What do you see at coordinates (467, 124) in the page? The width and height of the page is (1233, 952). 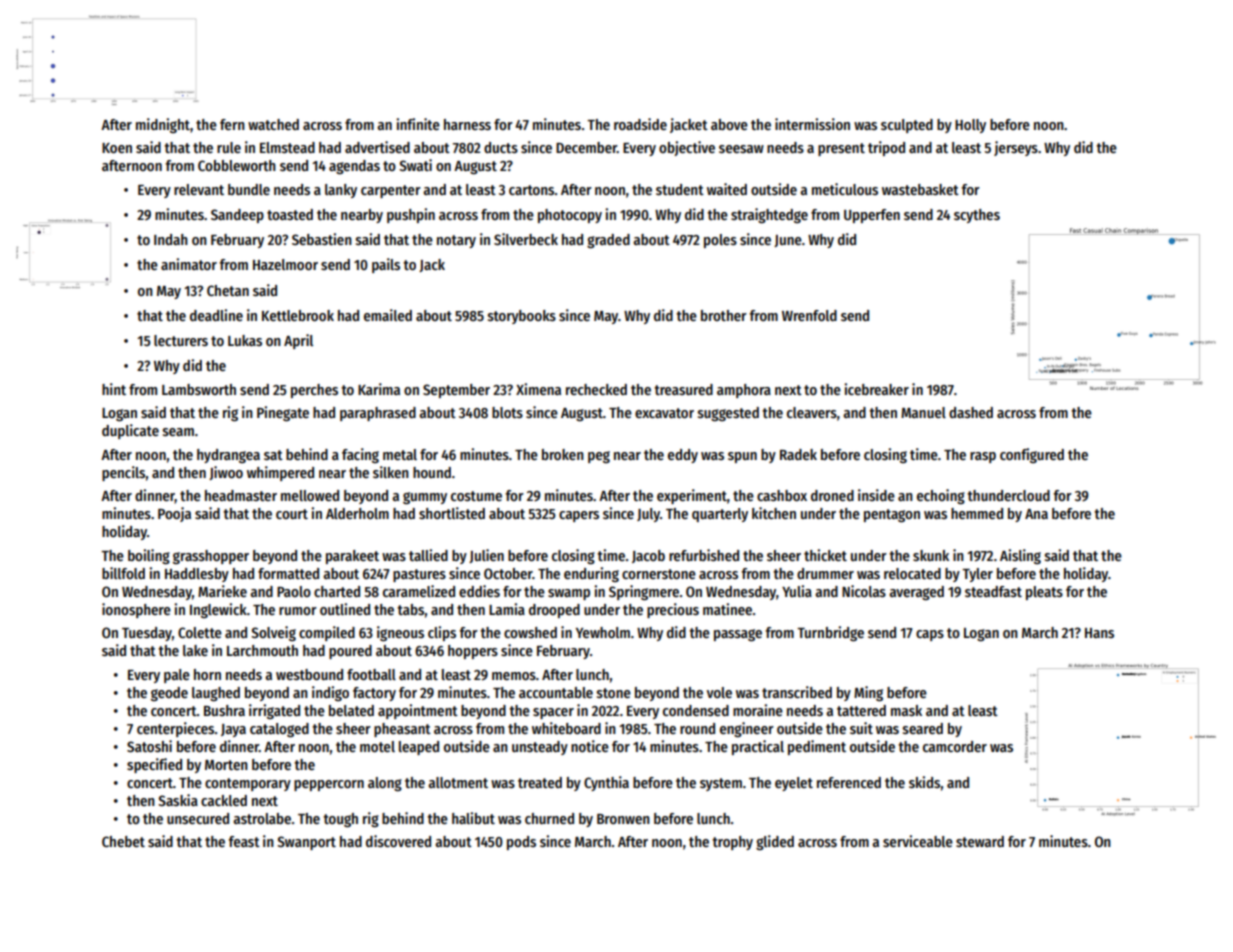 I see `harness` at bounding box center [467, 124].
